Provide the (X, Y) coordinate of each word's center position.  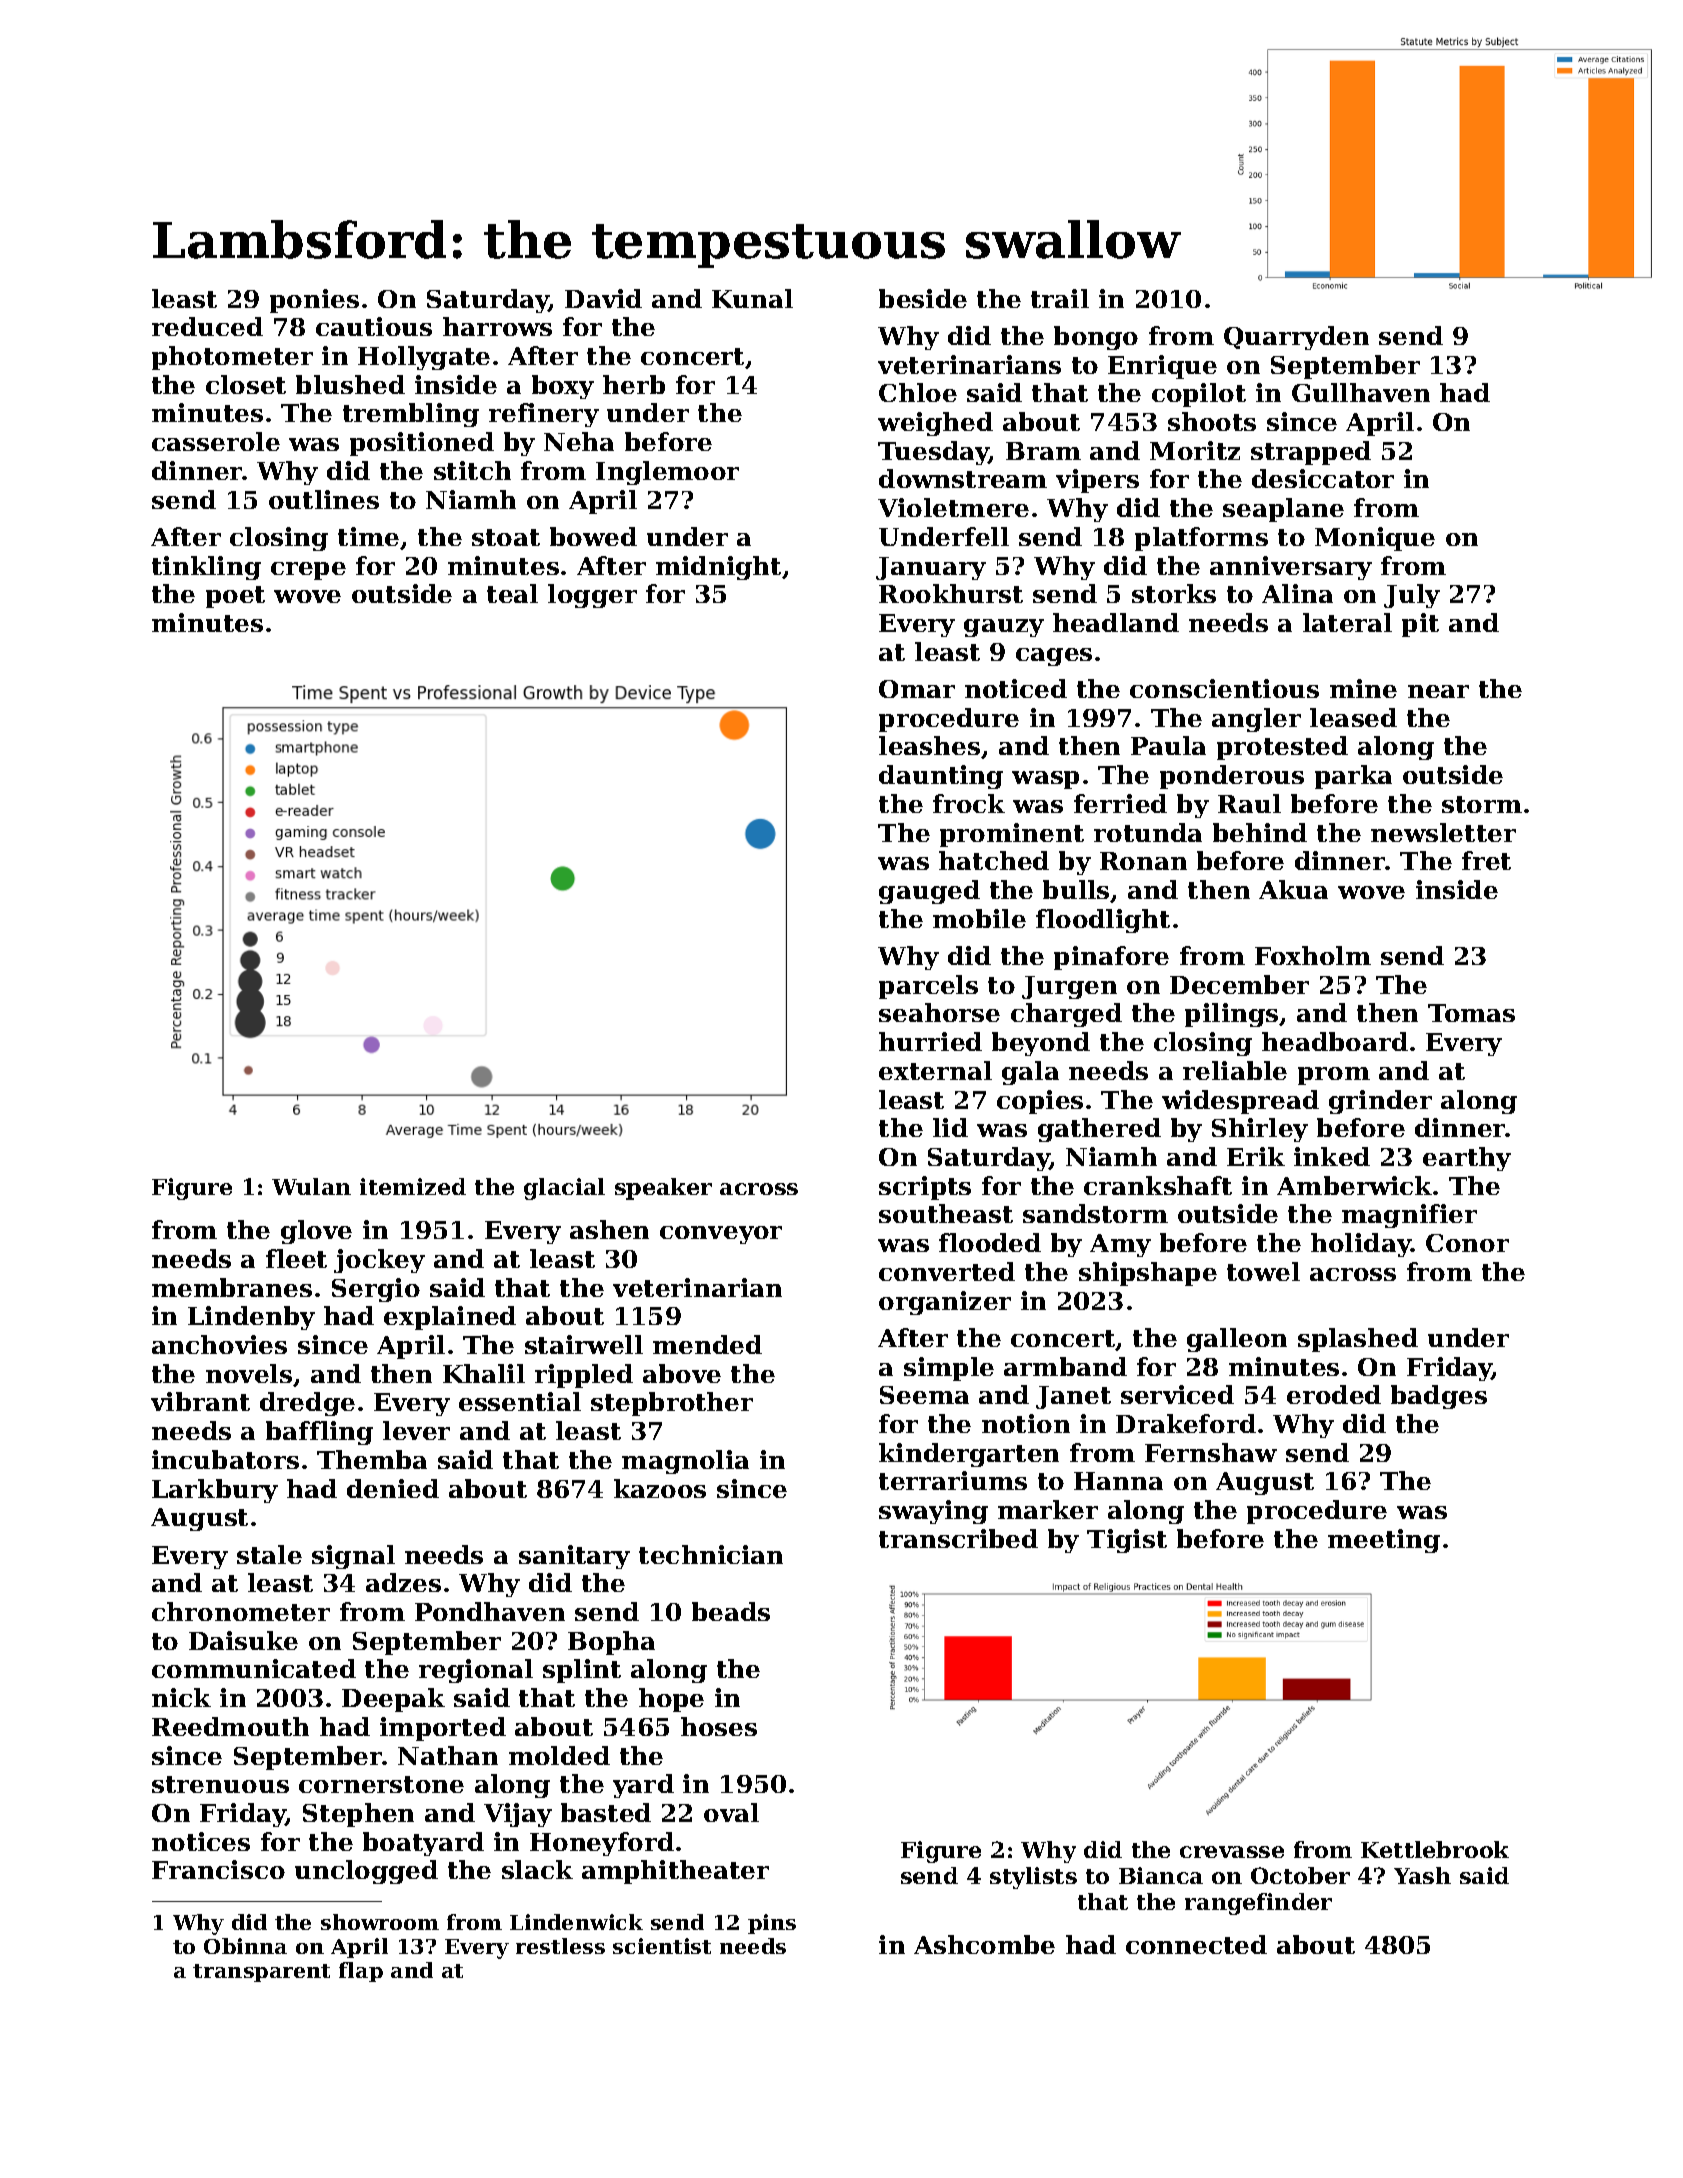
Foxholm (1313, 955)
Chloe (918, 392)
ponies (314, 301)
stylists (1033, 1878)
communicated (254, 1668)
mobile (979, 918)
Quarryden (1296, 338)
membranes (232, 1287)
